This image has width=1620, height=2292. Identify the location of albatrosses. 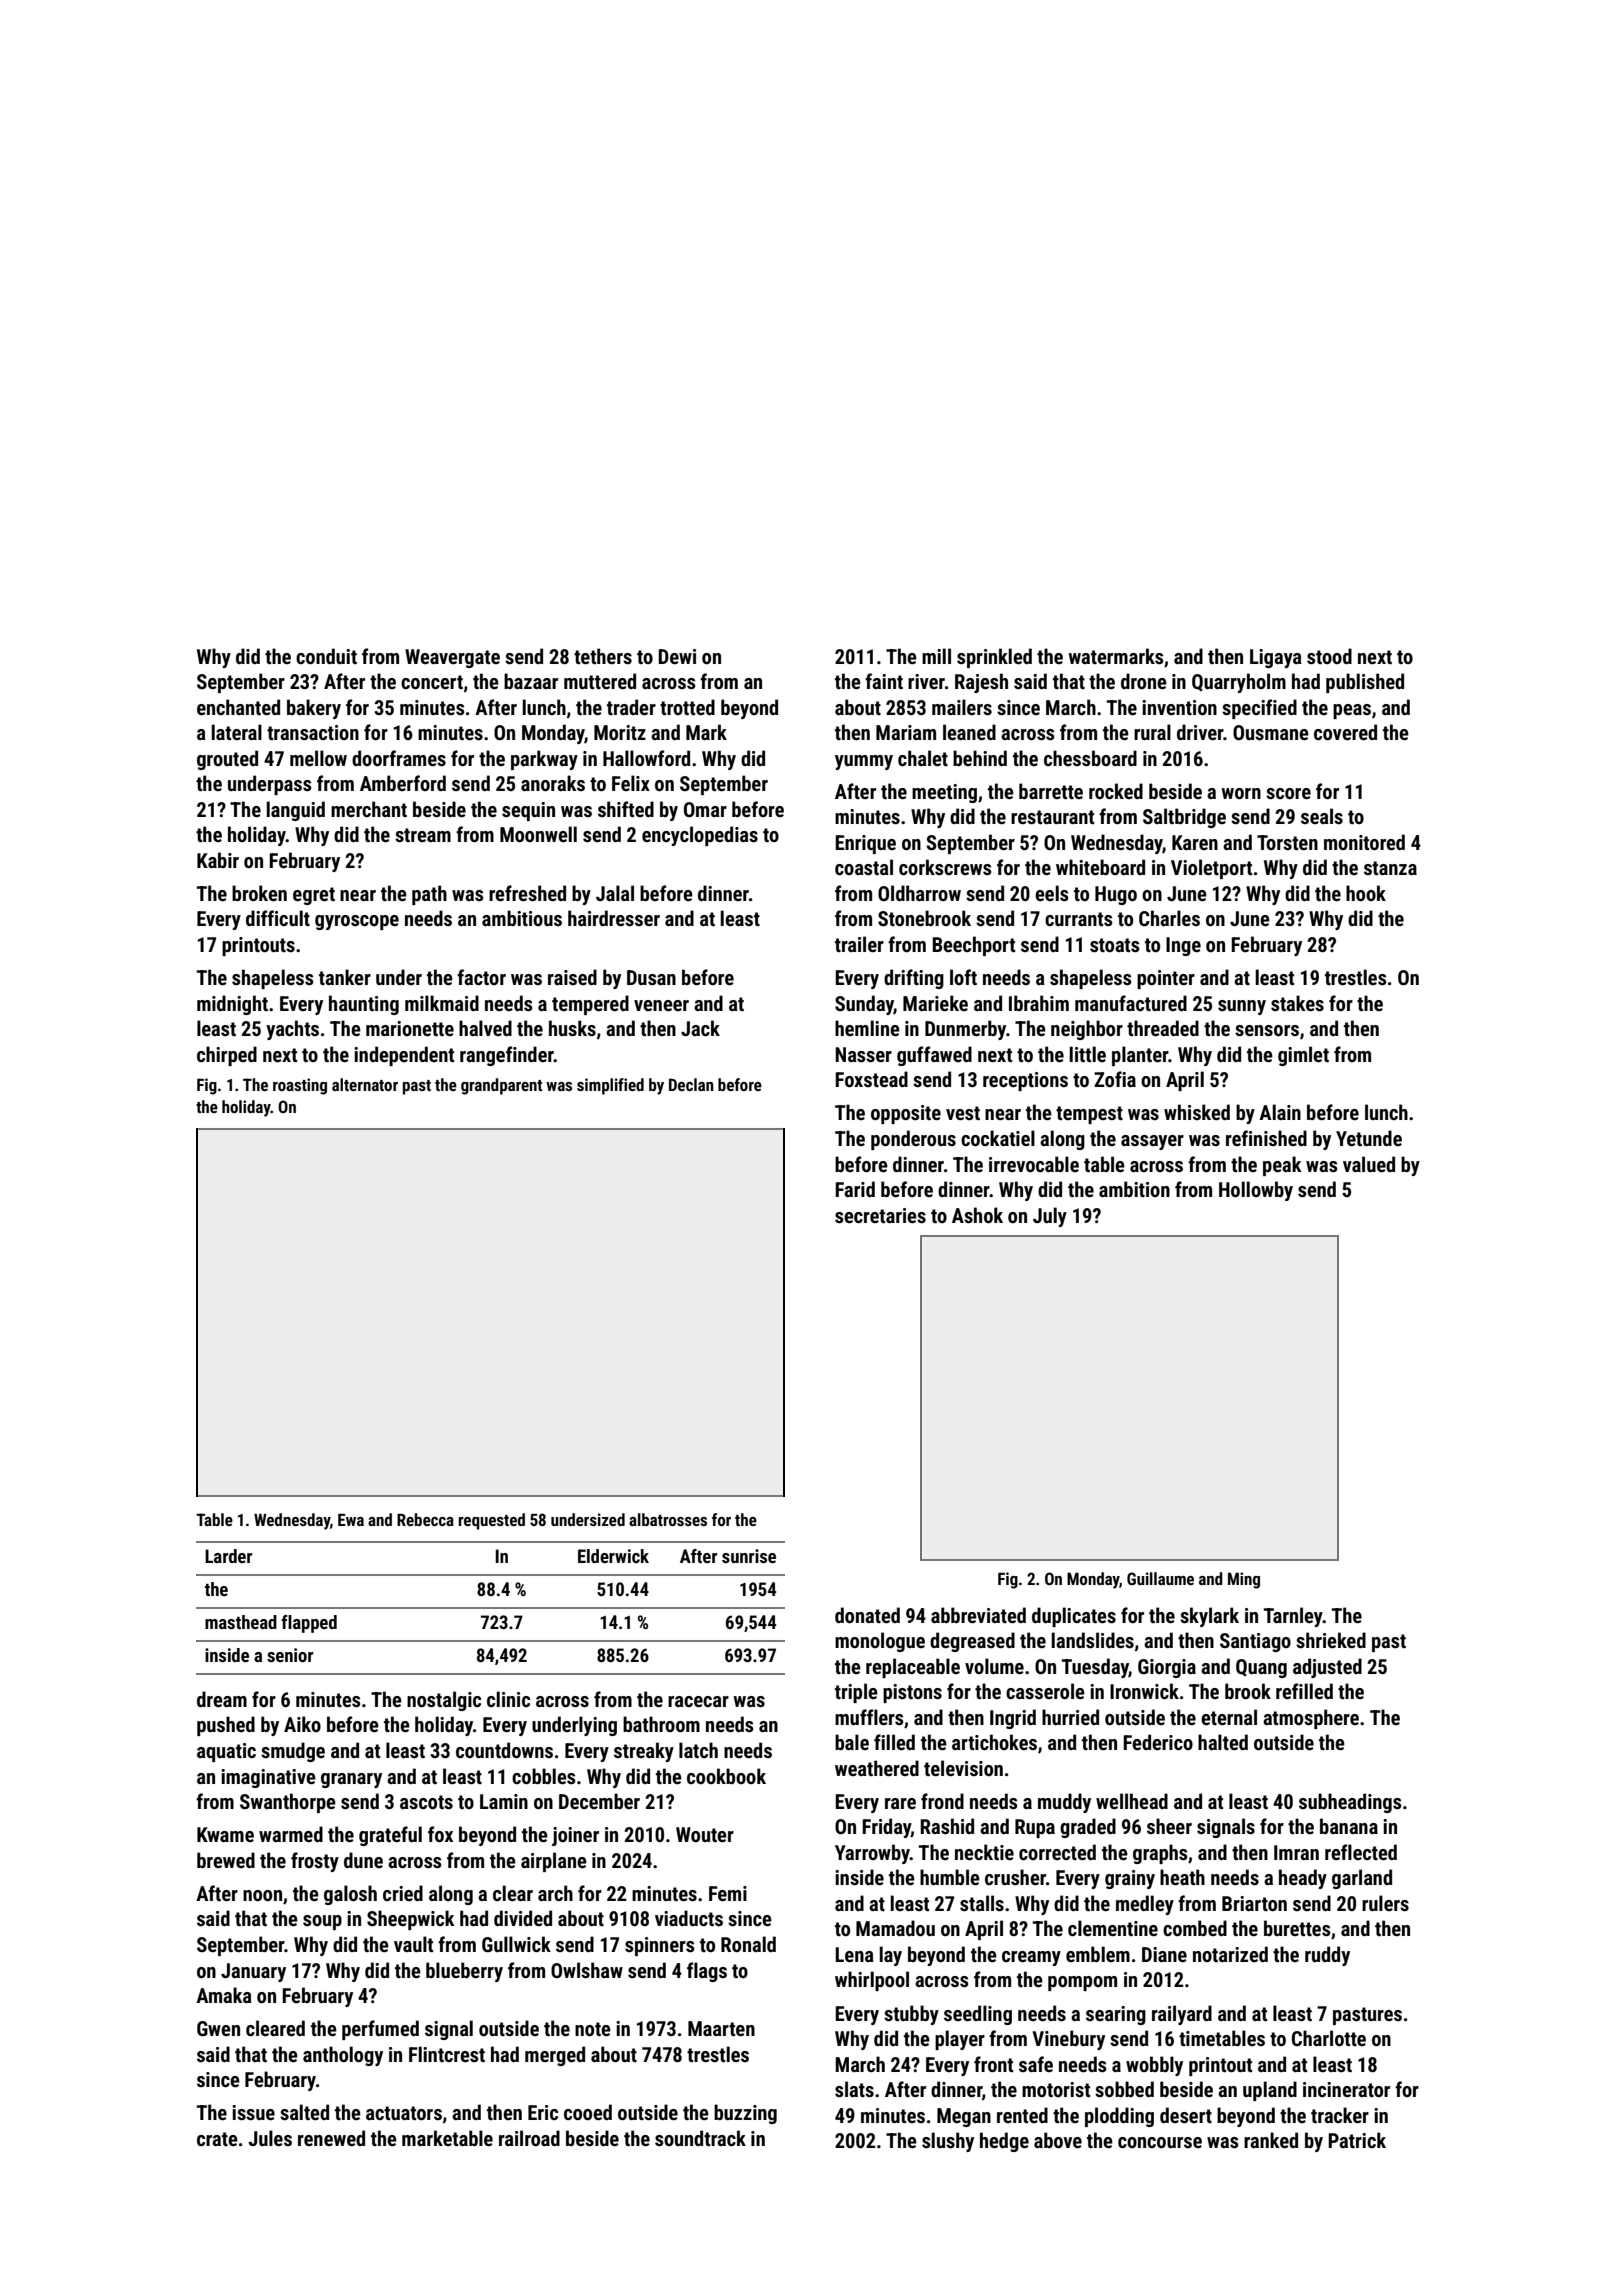
(668, 1519).
